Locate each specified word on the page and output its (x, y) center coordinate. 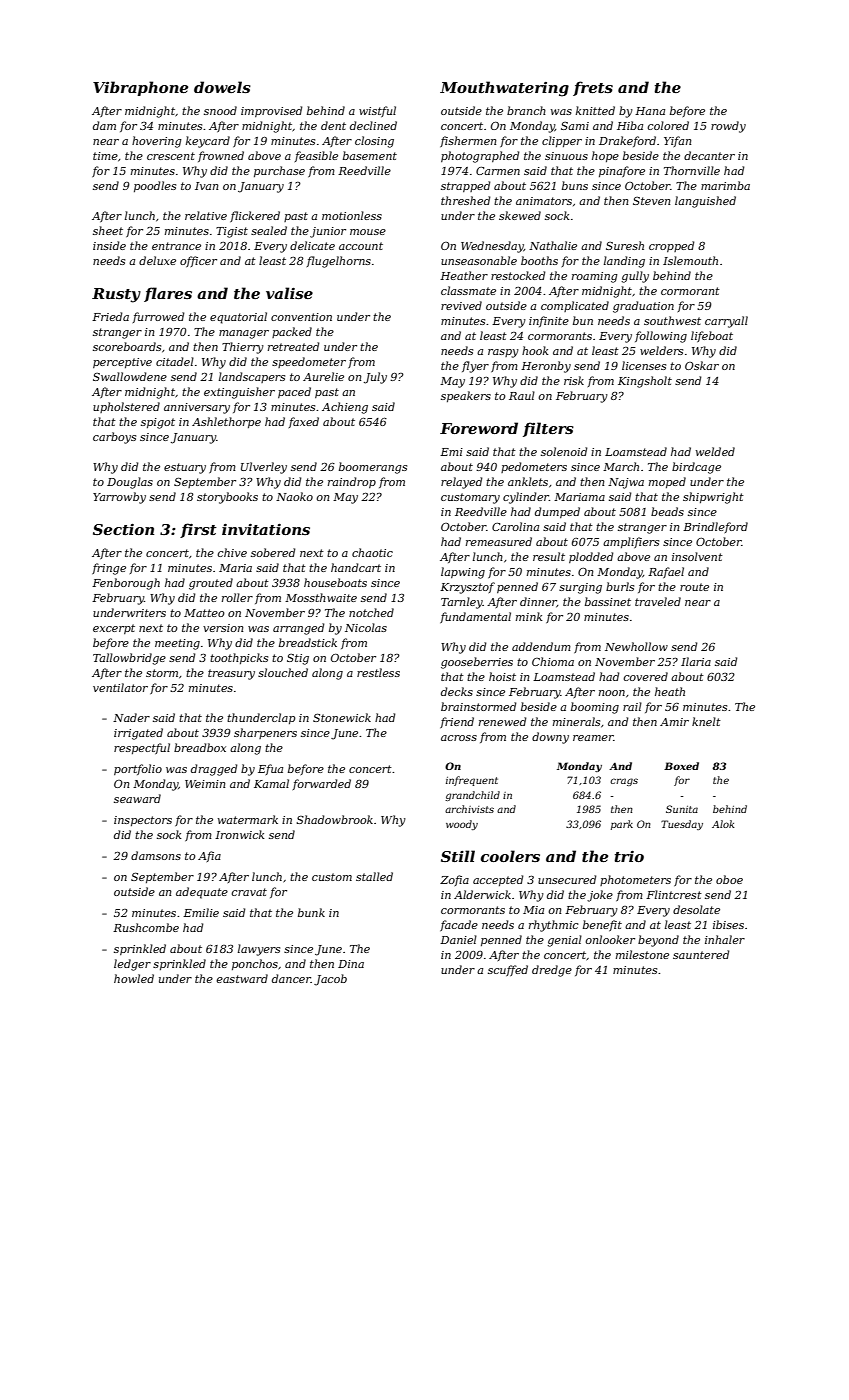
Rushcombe (146, 927)
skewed (520, 215)
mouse (368, 232)
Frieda (110, 316)
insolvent (697, 556)
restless (378, 672)
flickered (255, 216)
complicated (575, 306)
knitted (595, 110)
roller (237, 597)
